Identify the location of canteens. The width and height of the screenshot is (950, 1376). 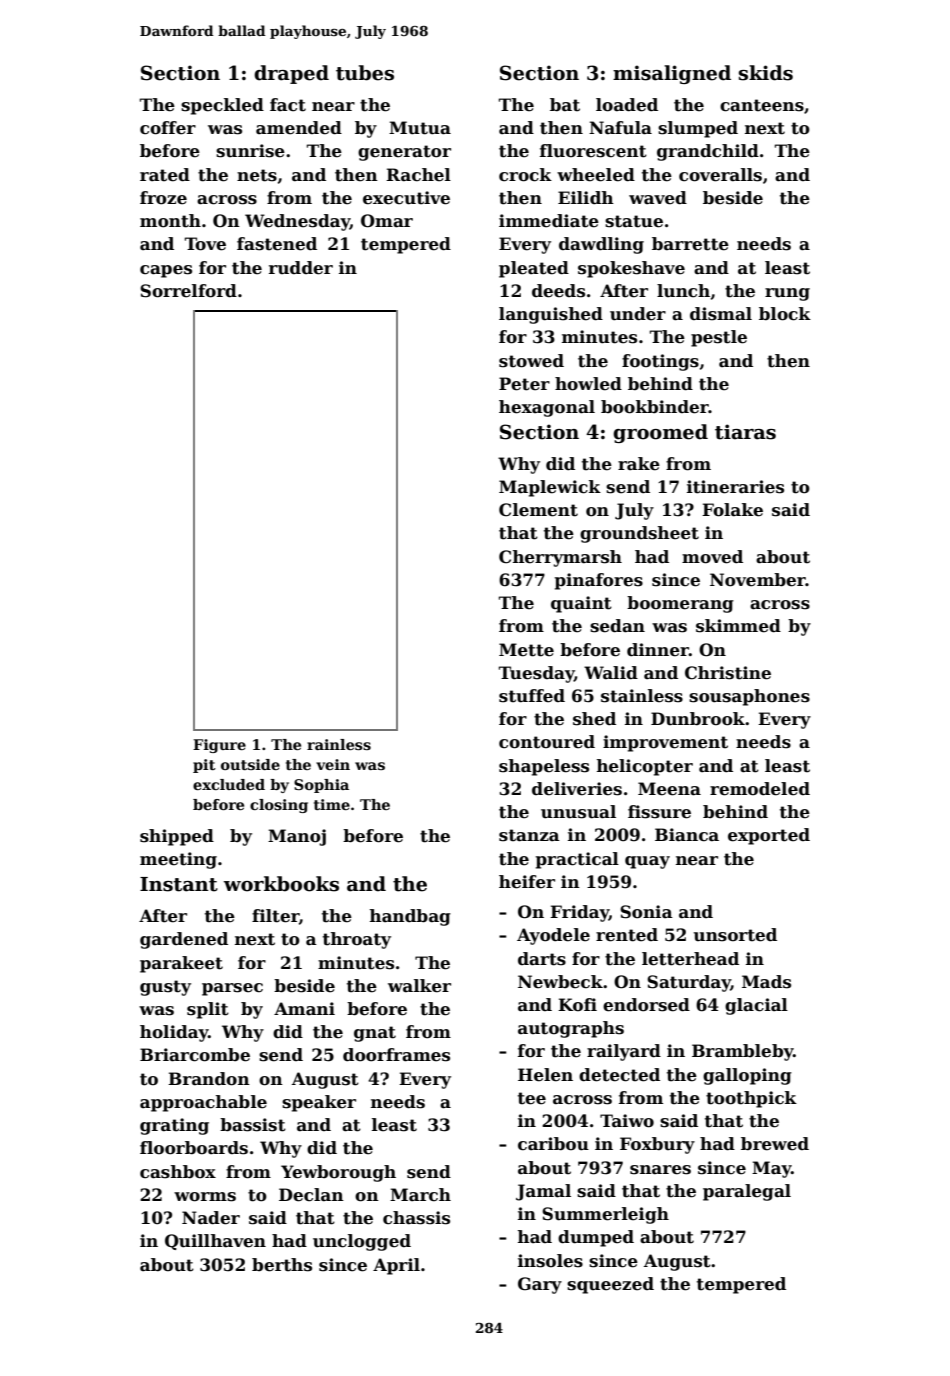
(762, 105).
